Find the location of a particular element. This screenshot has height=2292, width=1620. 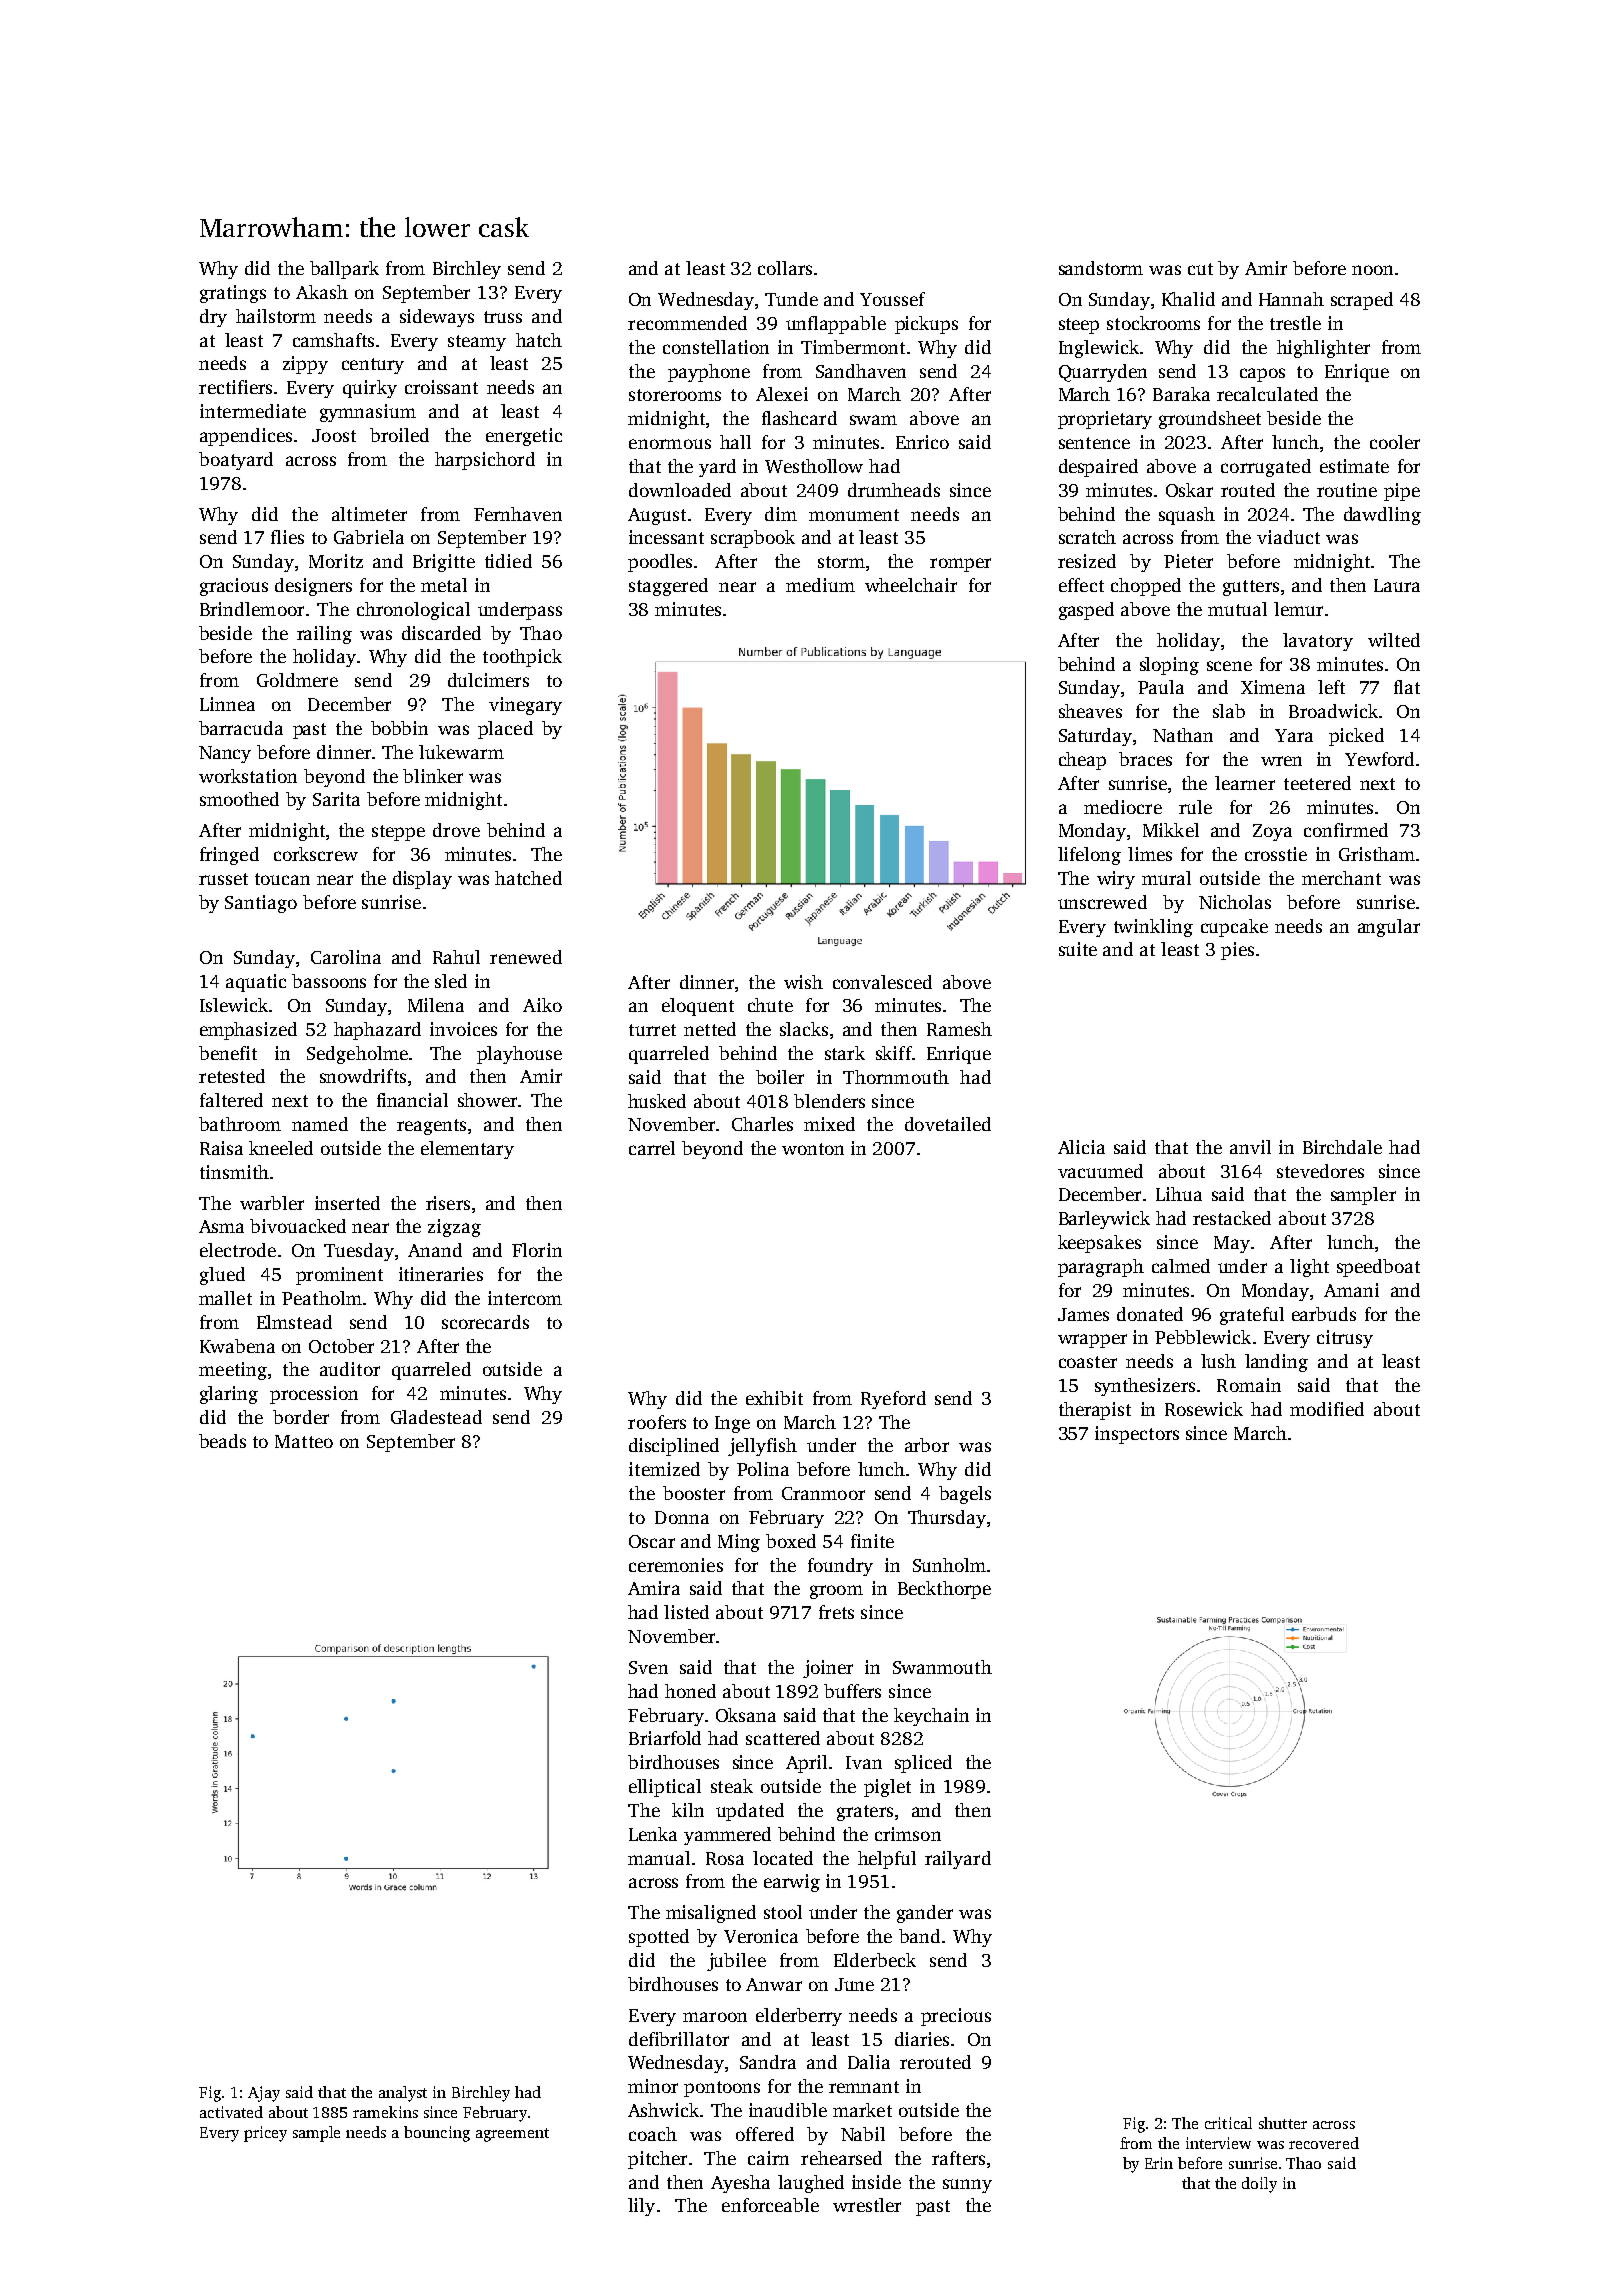

doily is located at coordinates (1259, 2185).
